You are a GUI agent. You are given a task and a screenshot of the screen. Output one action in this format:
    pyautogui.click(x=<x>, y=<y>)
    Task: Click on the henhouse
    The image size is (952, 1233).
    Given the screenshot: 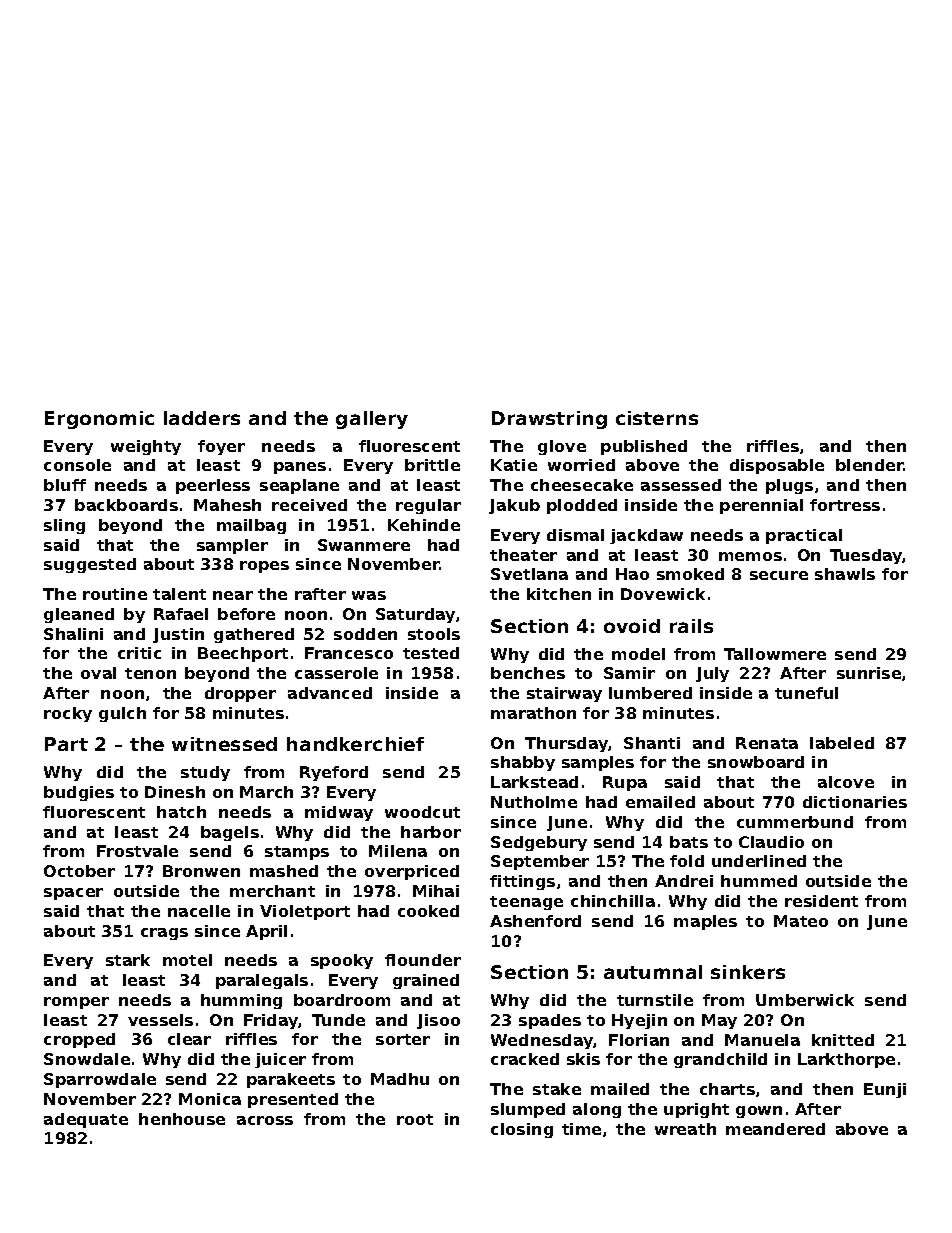 What is the action you would take?
    pyautogui.click(x=182, y=1119)
